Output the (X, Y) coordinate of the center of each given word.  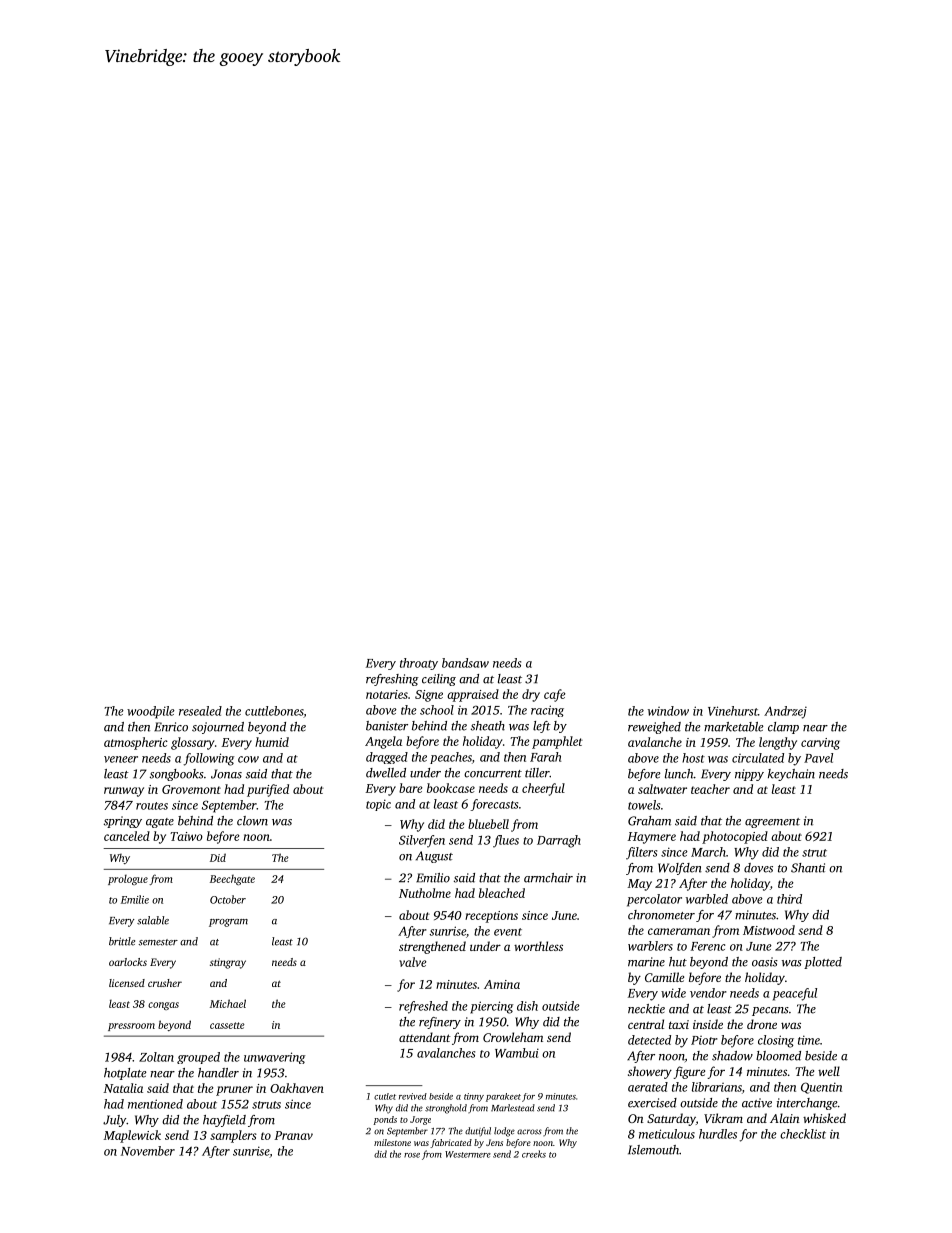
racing (547, 711)
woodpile (151, 712)
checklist (803, 1134)
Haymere (652, 838)
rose (412, 1155)
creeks (534, 1154)
